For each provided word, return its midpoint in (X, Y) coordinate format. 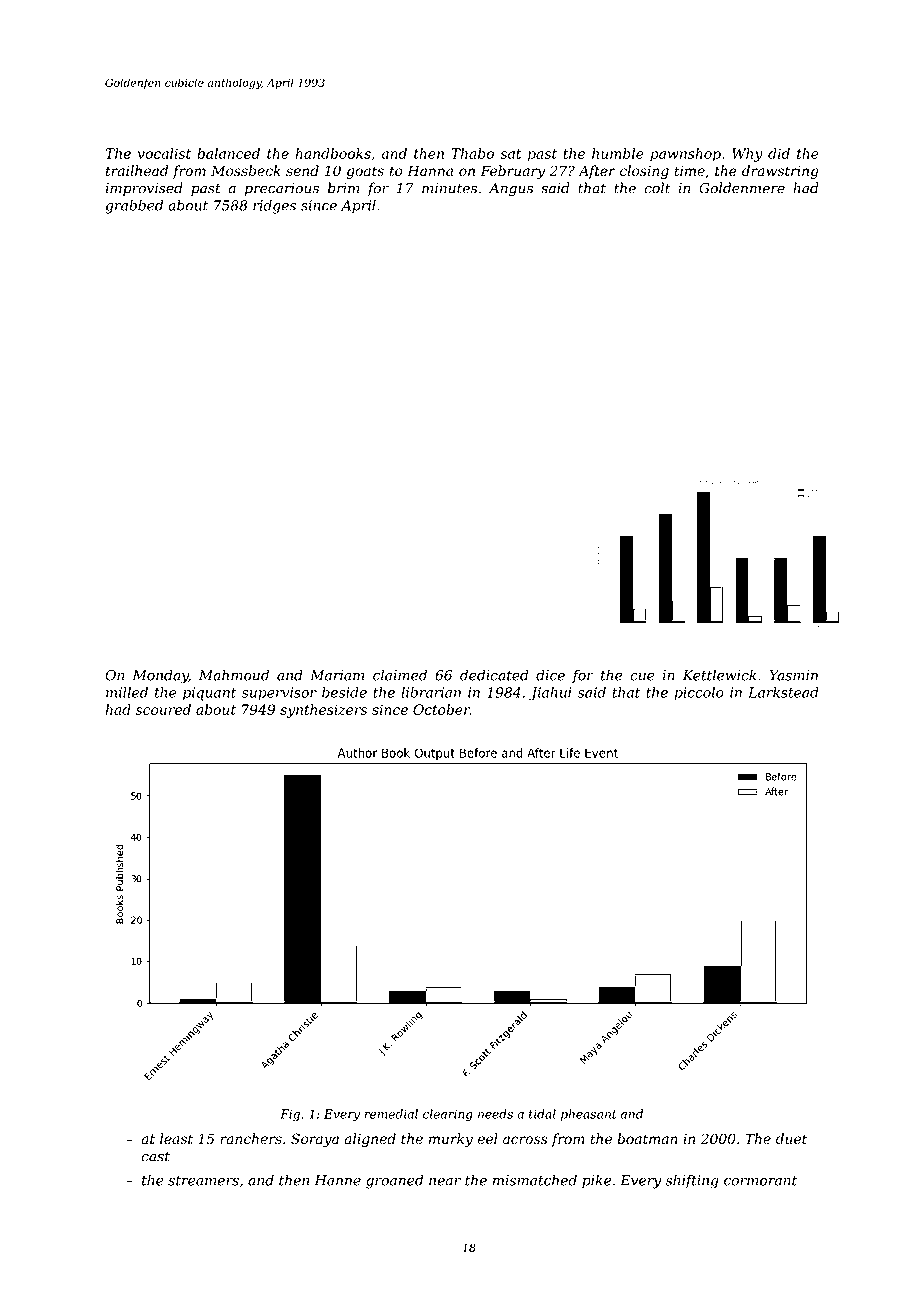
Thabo (472, 153)
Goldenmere (742, 188)
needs (495, 1114)
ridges (274, 206)
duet (791, 1138)
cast (155, 1156)
